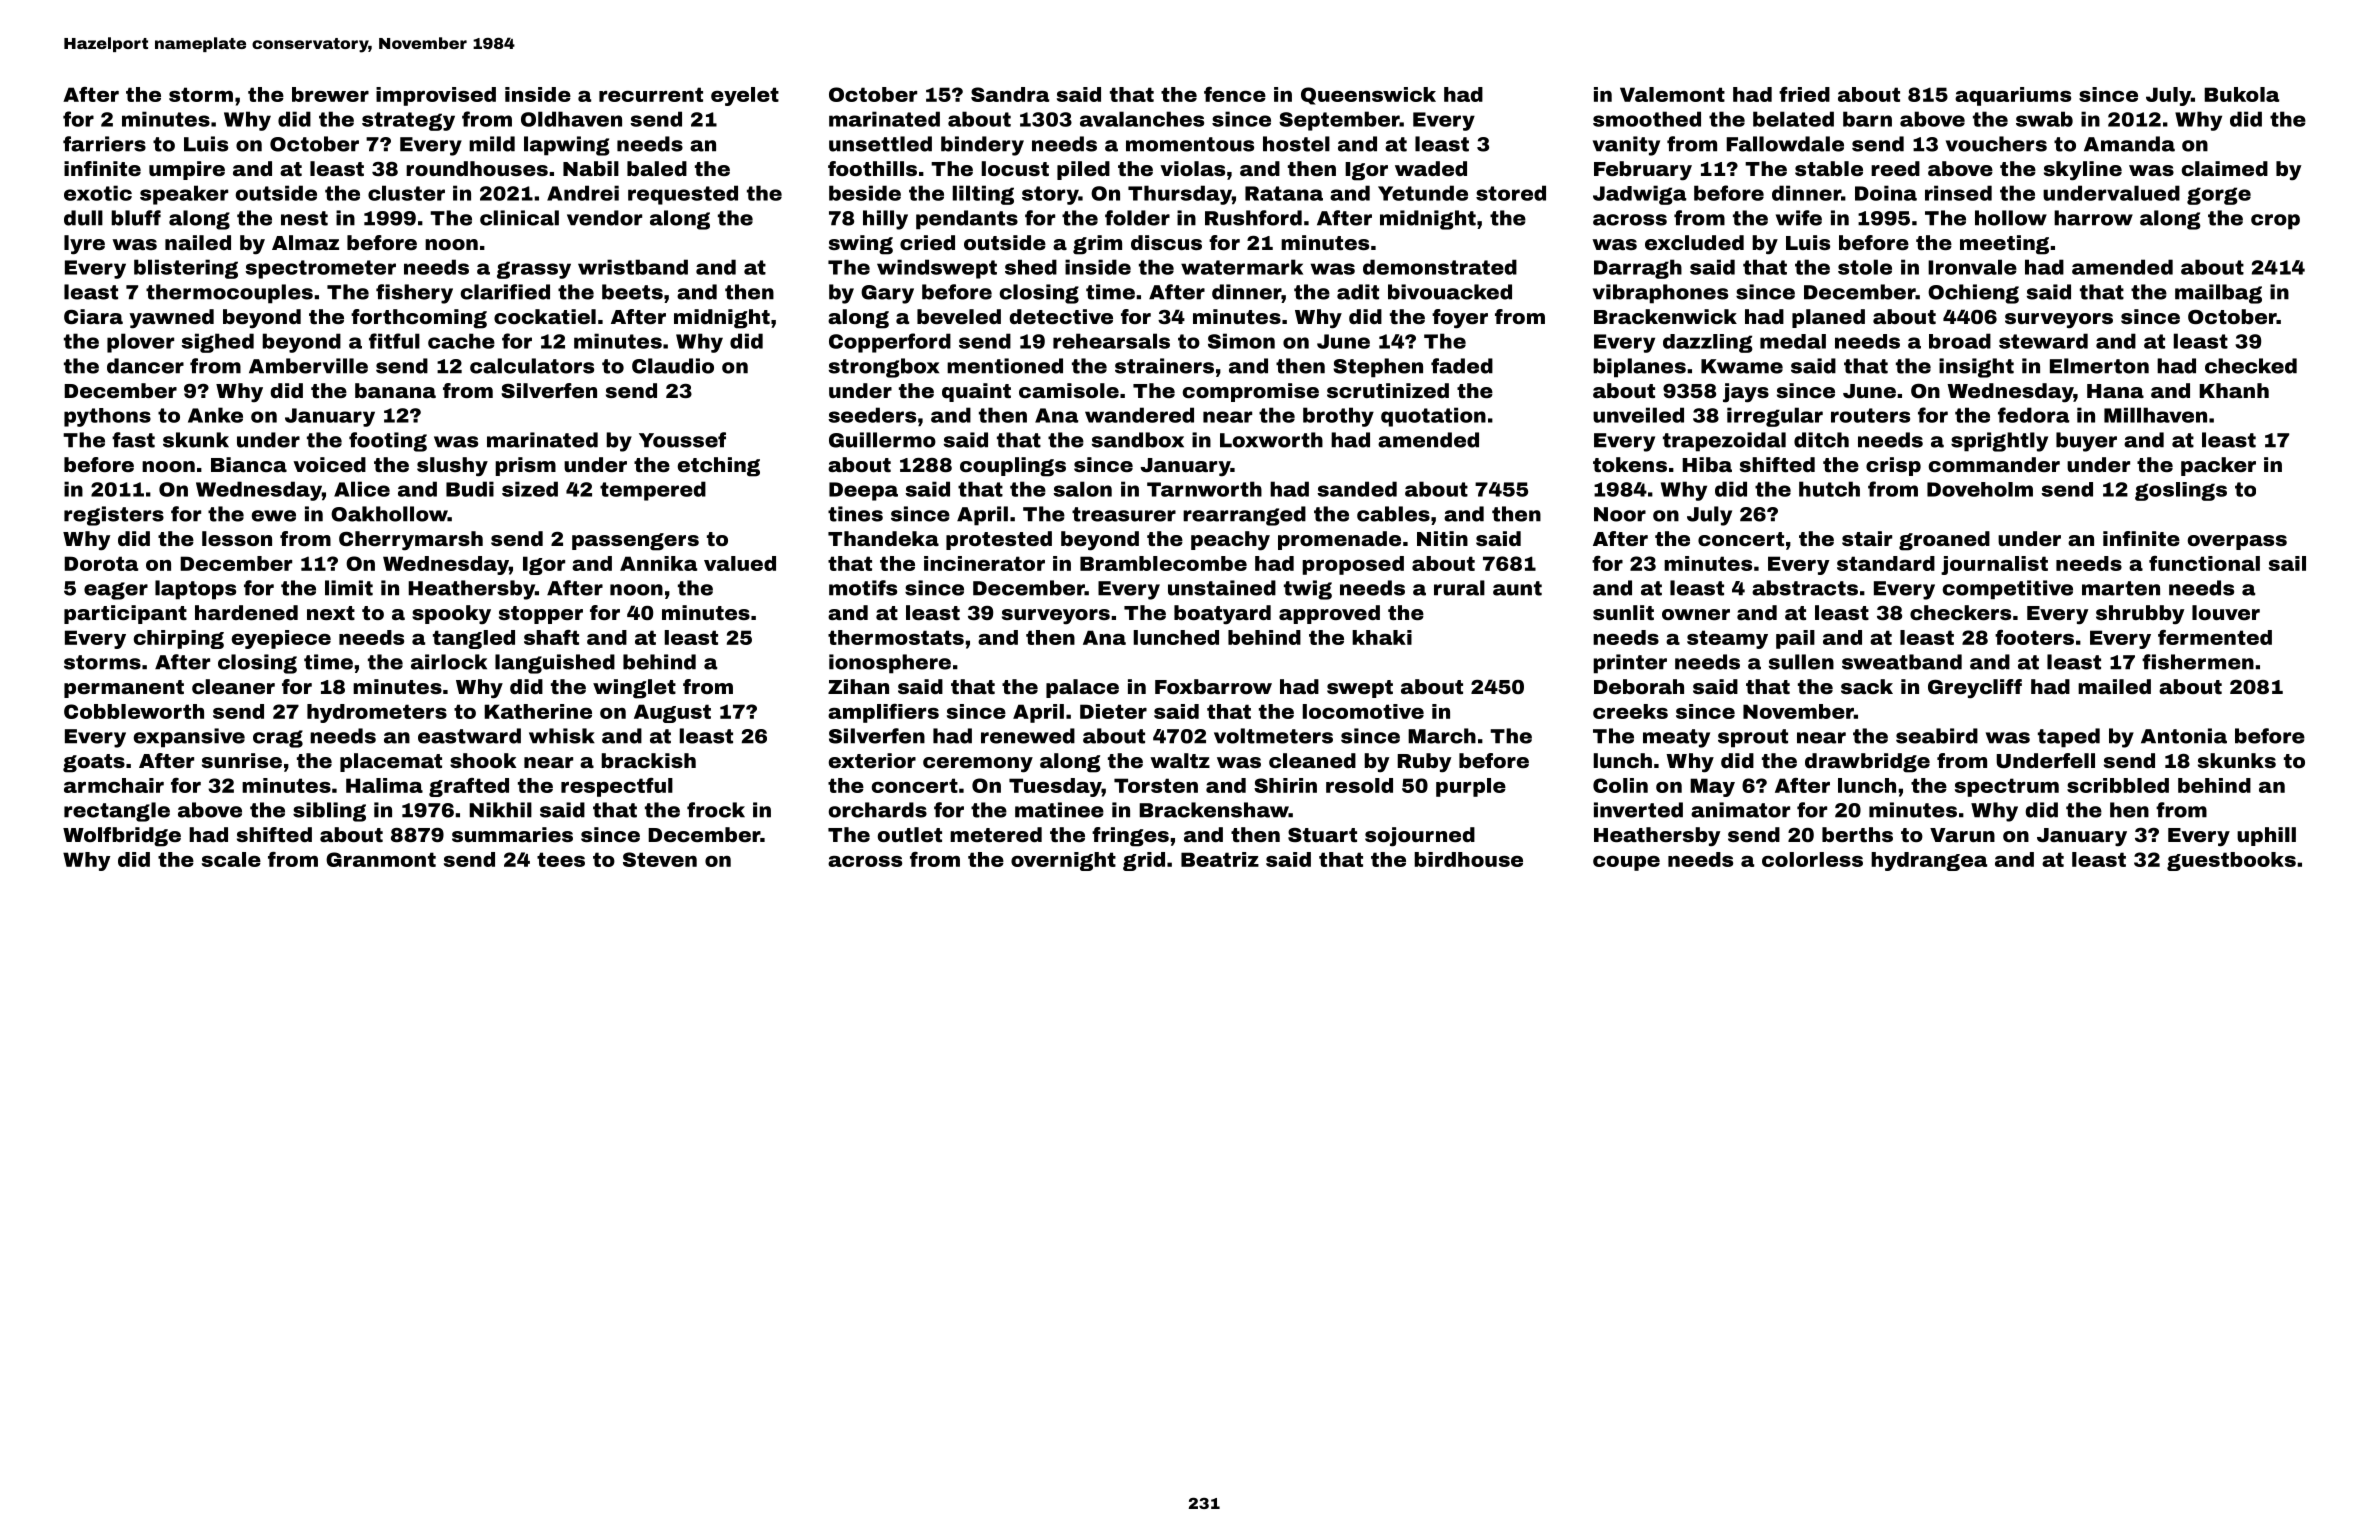 Image resolution: width=2376 pixels, height=1538 pixels. I want to click on discus, so click(1166, 242).
